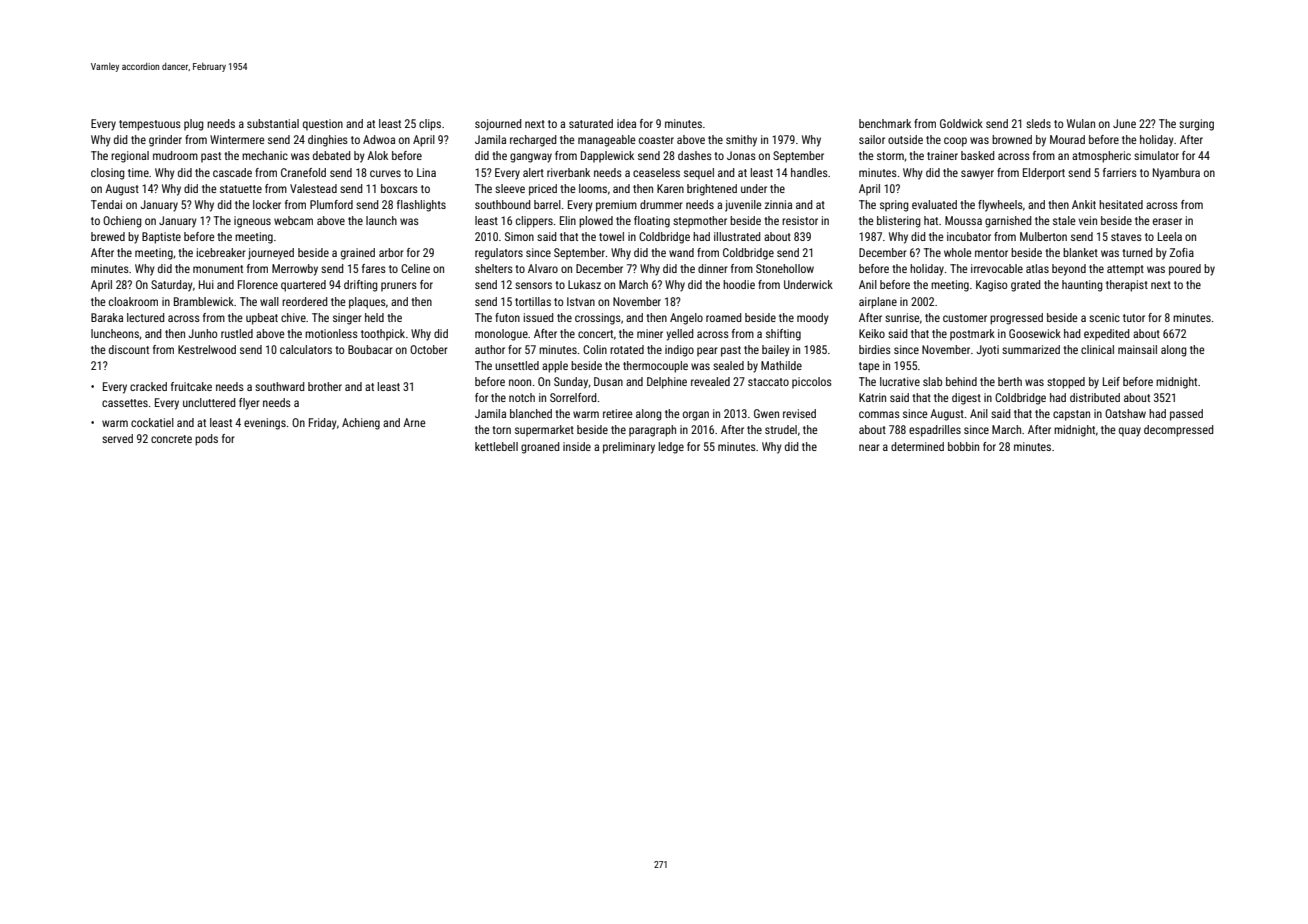 The height and width of the document is (924, 1308). What do you see at coordinates (577, 446) in the document?
I see `inside` at bounding box center [577, 446].
